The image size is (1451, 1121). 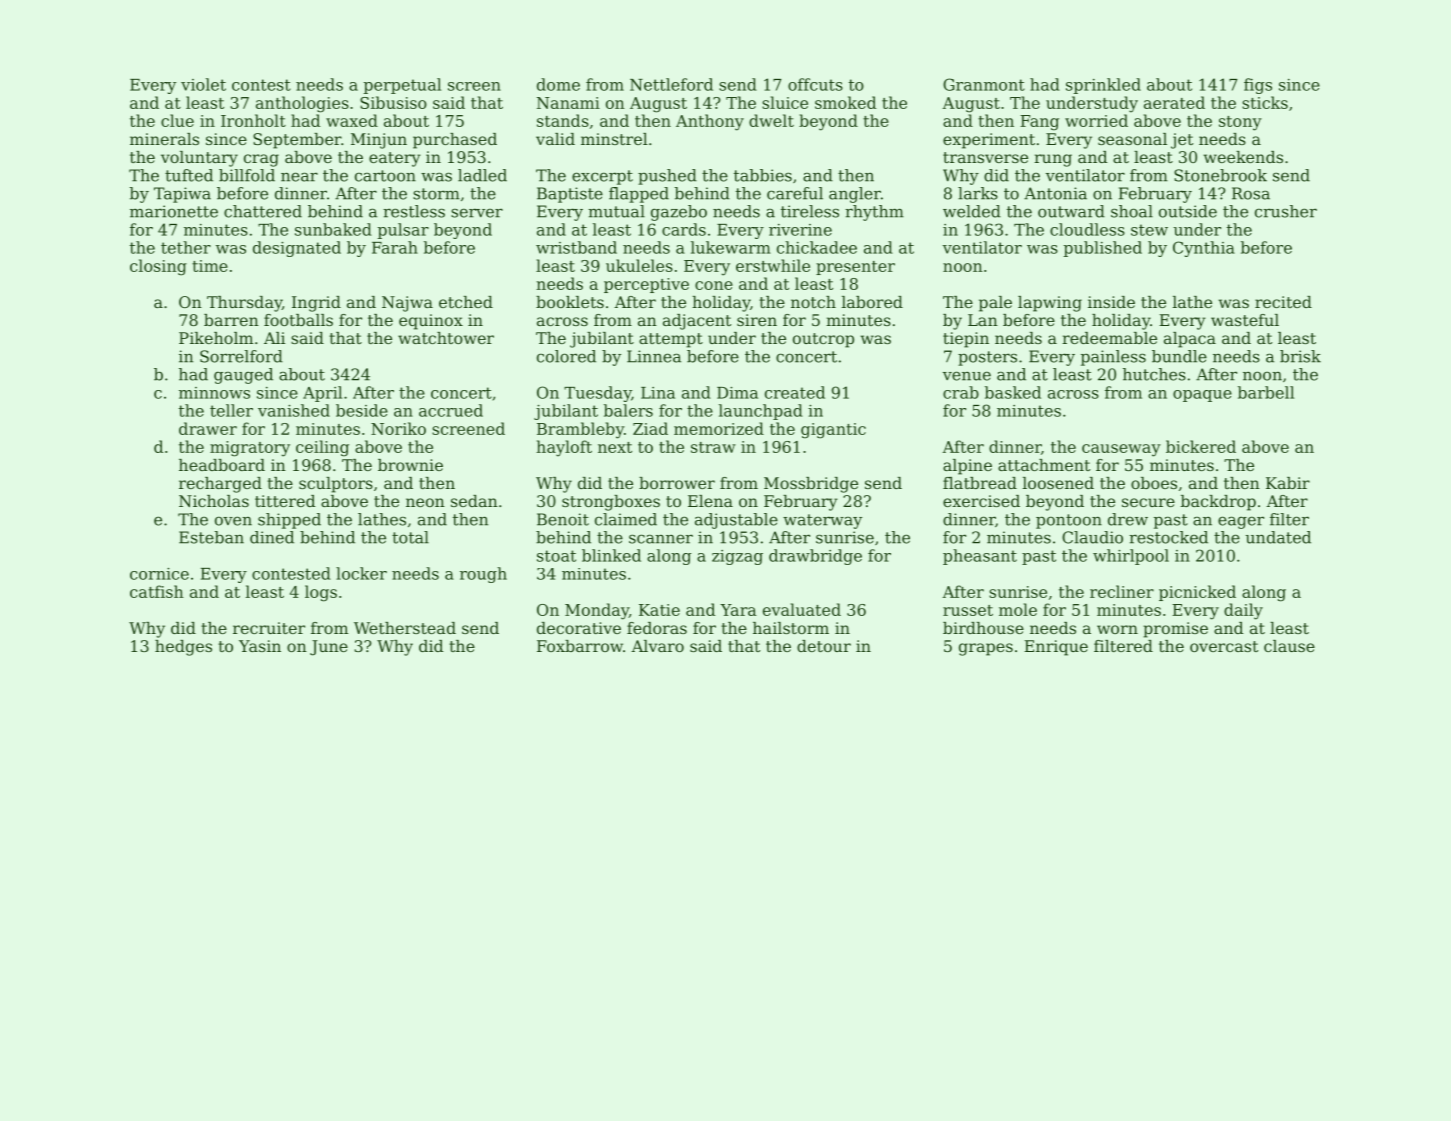 I want to click on figs, so click(x=1258, y=86).
